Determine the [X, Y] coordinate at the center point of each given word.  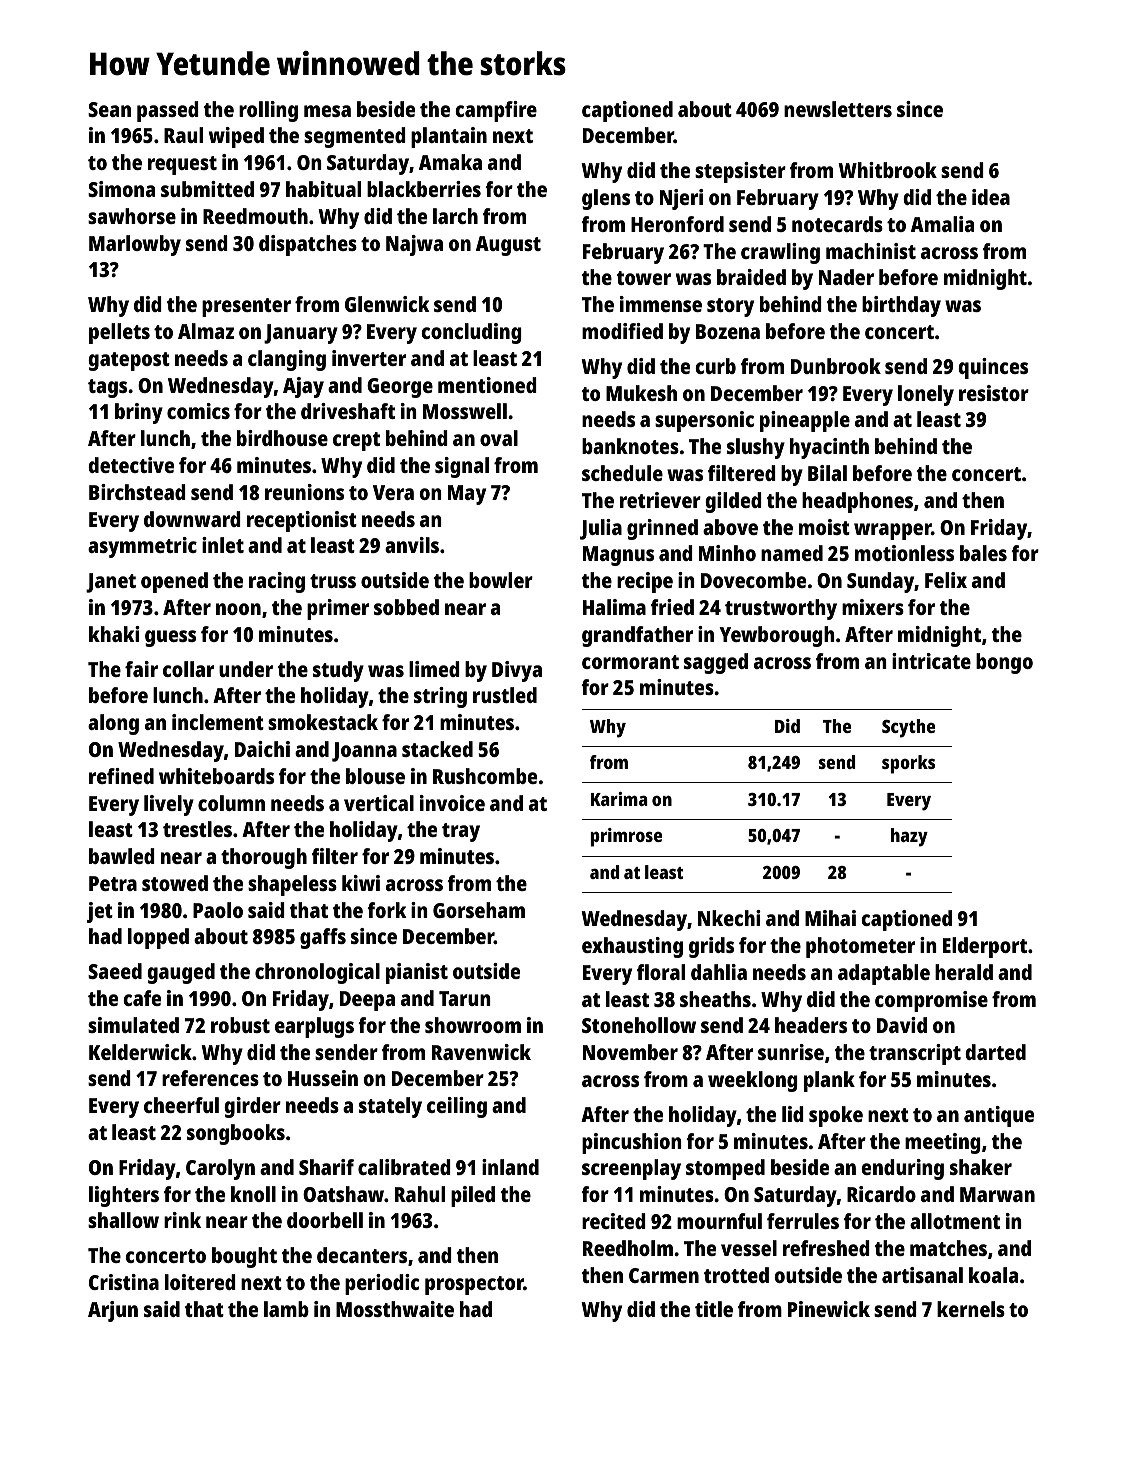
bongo [1004, 663]
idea [991, 197]
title [714, 1309]
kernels [971, 1309]
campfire [496, 111]
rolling [268, 111]
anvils [412, 545]
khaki [114, 634]
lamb [286, 1309]
